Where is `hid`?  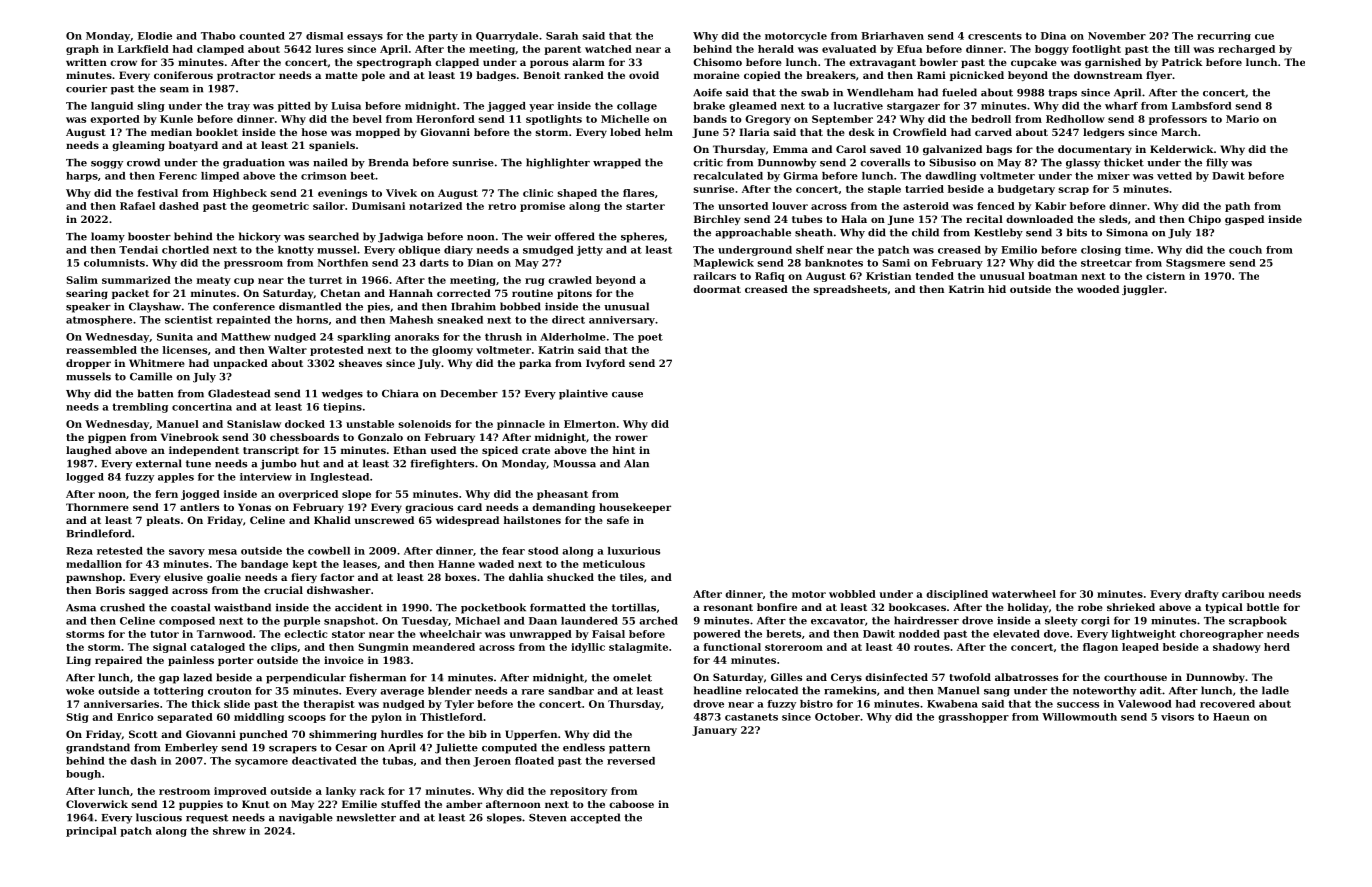 hid is located at coordinates (997, 289).
